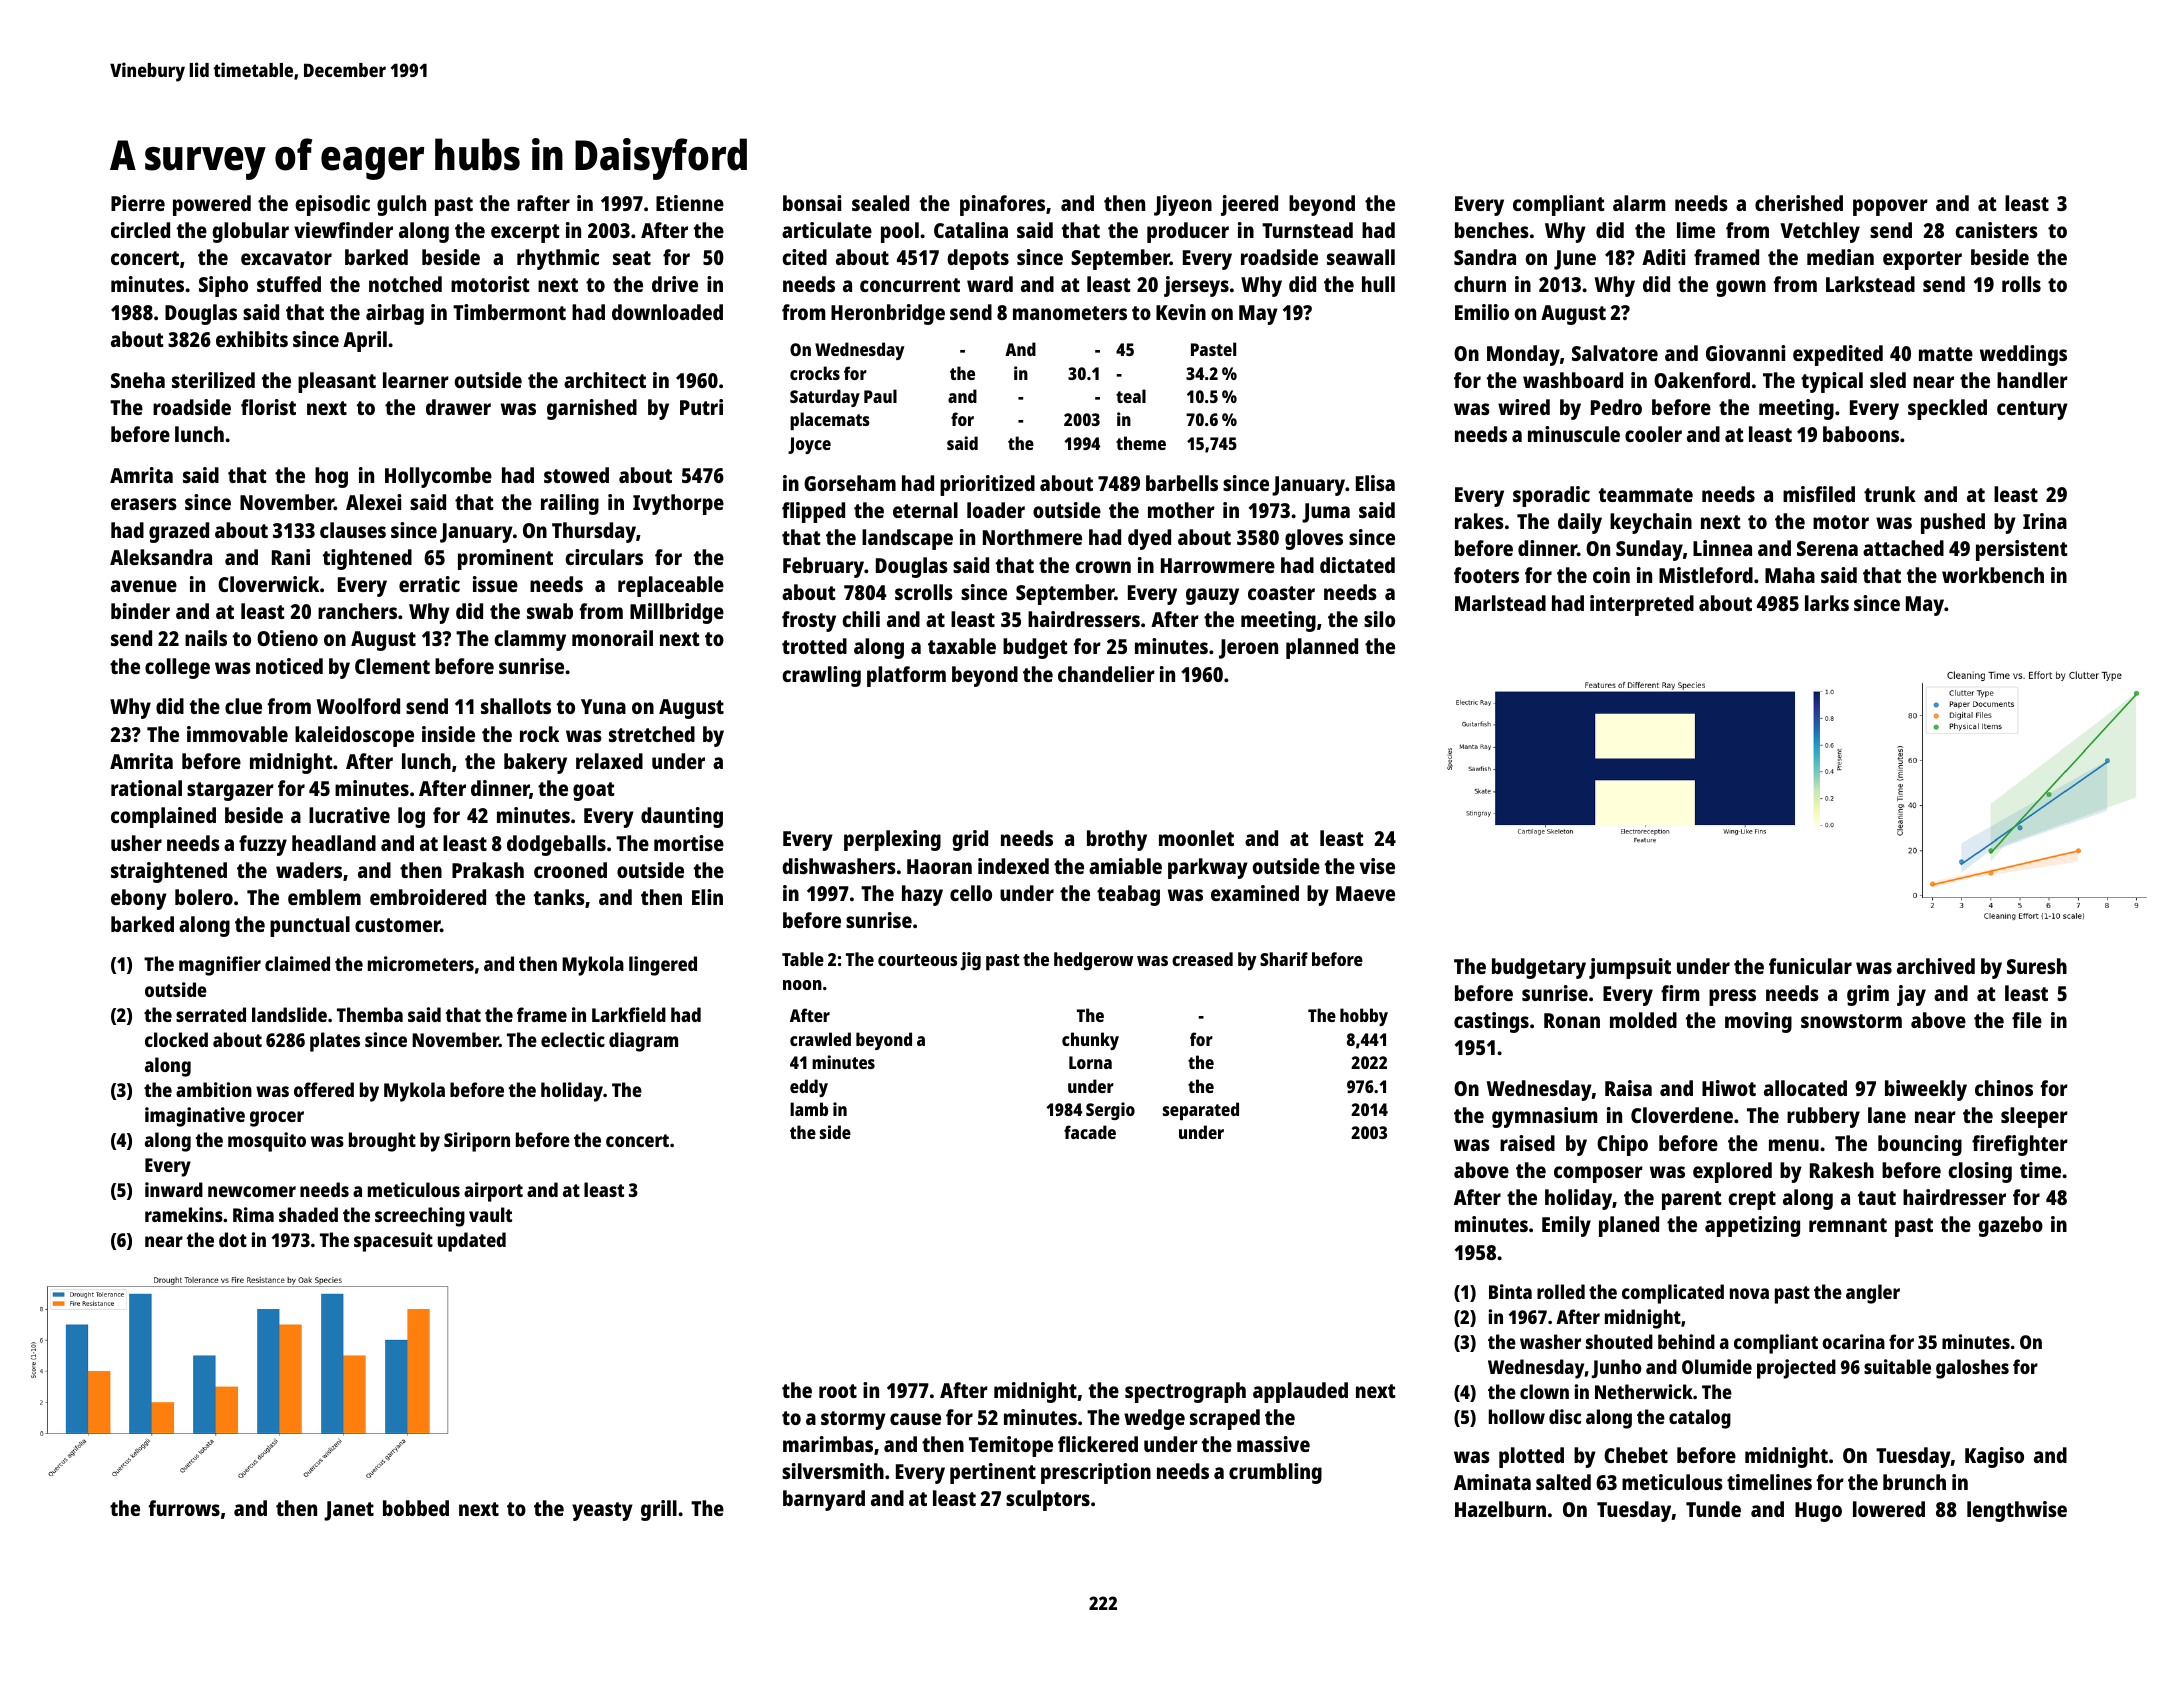  Describe the element at coordinates (652, 734) in the screenshot. I see `stretched` at that location.
